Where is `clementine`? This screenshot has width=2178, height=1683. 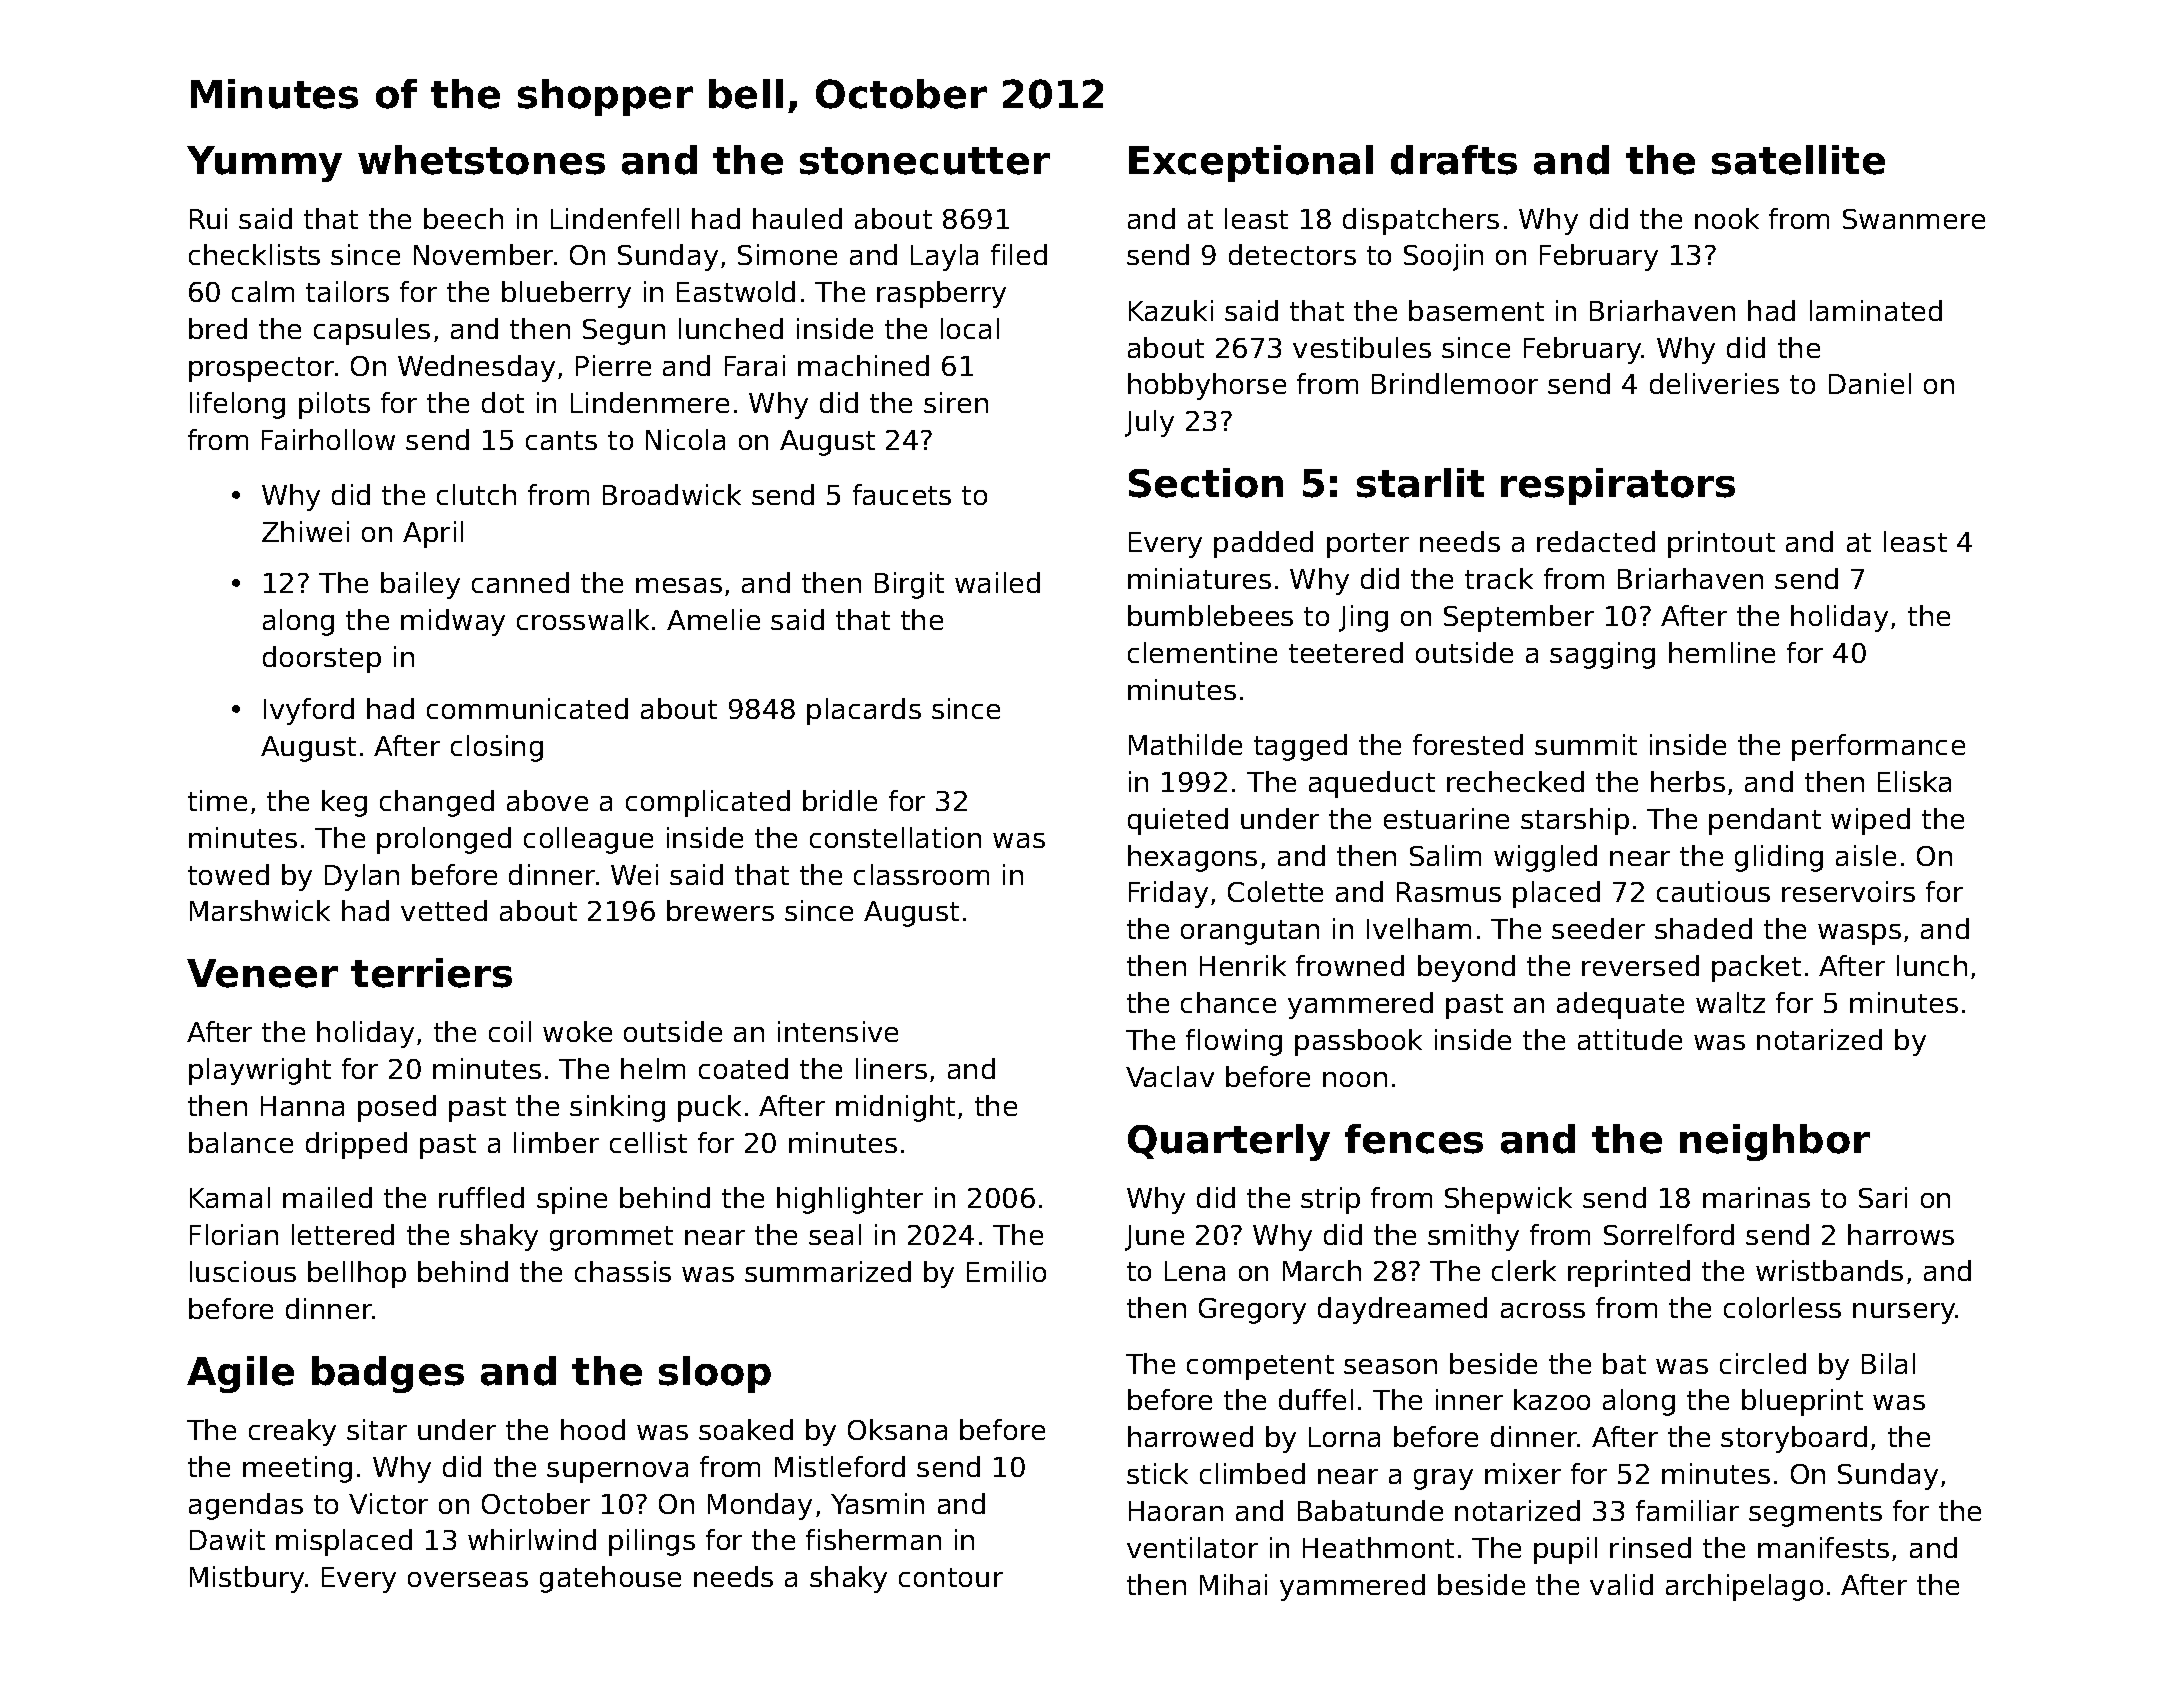 clementine is located at coordinates (1202, 652).
